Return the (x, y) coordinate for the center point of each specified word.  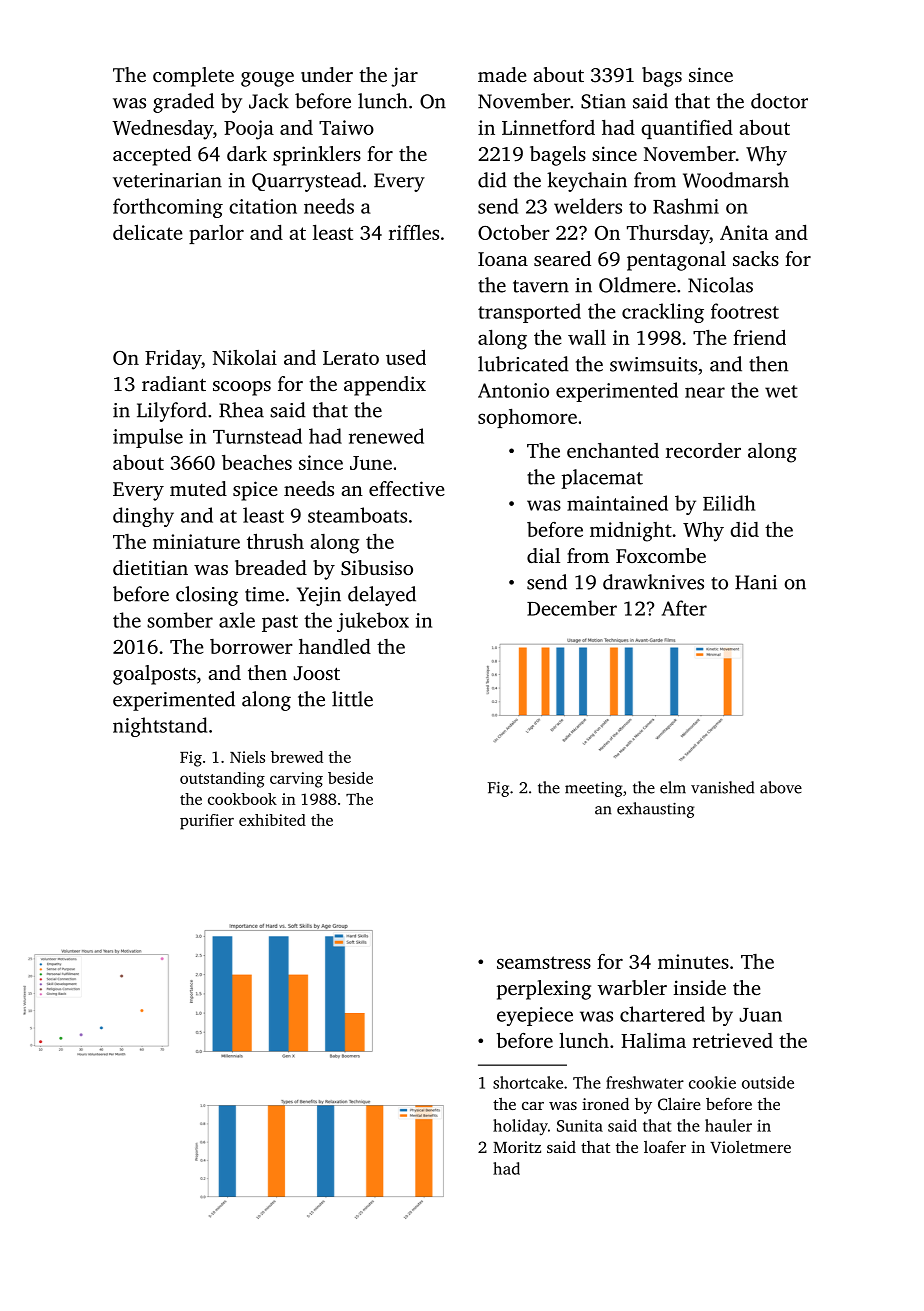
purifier (207, 822)
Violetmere (750, 1147)
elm (673, 787)
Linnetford (548, 127)
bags (662, 77)
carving (296, 780)
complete (193, 77)
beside (350, 778)
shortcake (528, 1082)
